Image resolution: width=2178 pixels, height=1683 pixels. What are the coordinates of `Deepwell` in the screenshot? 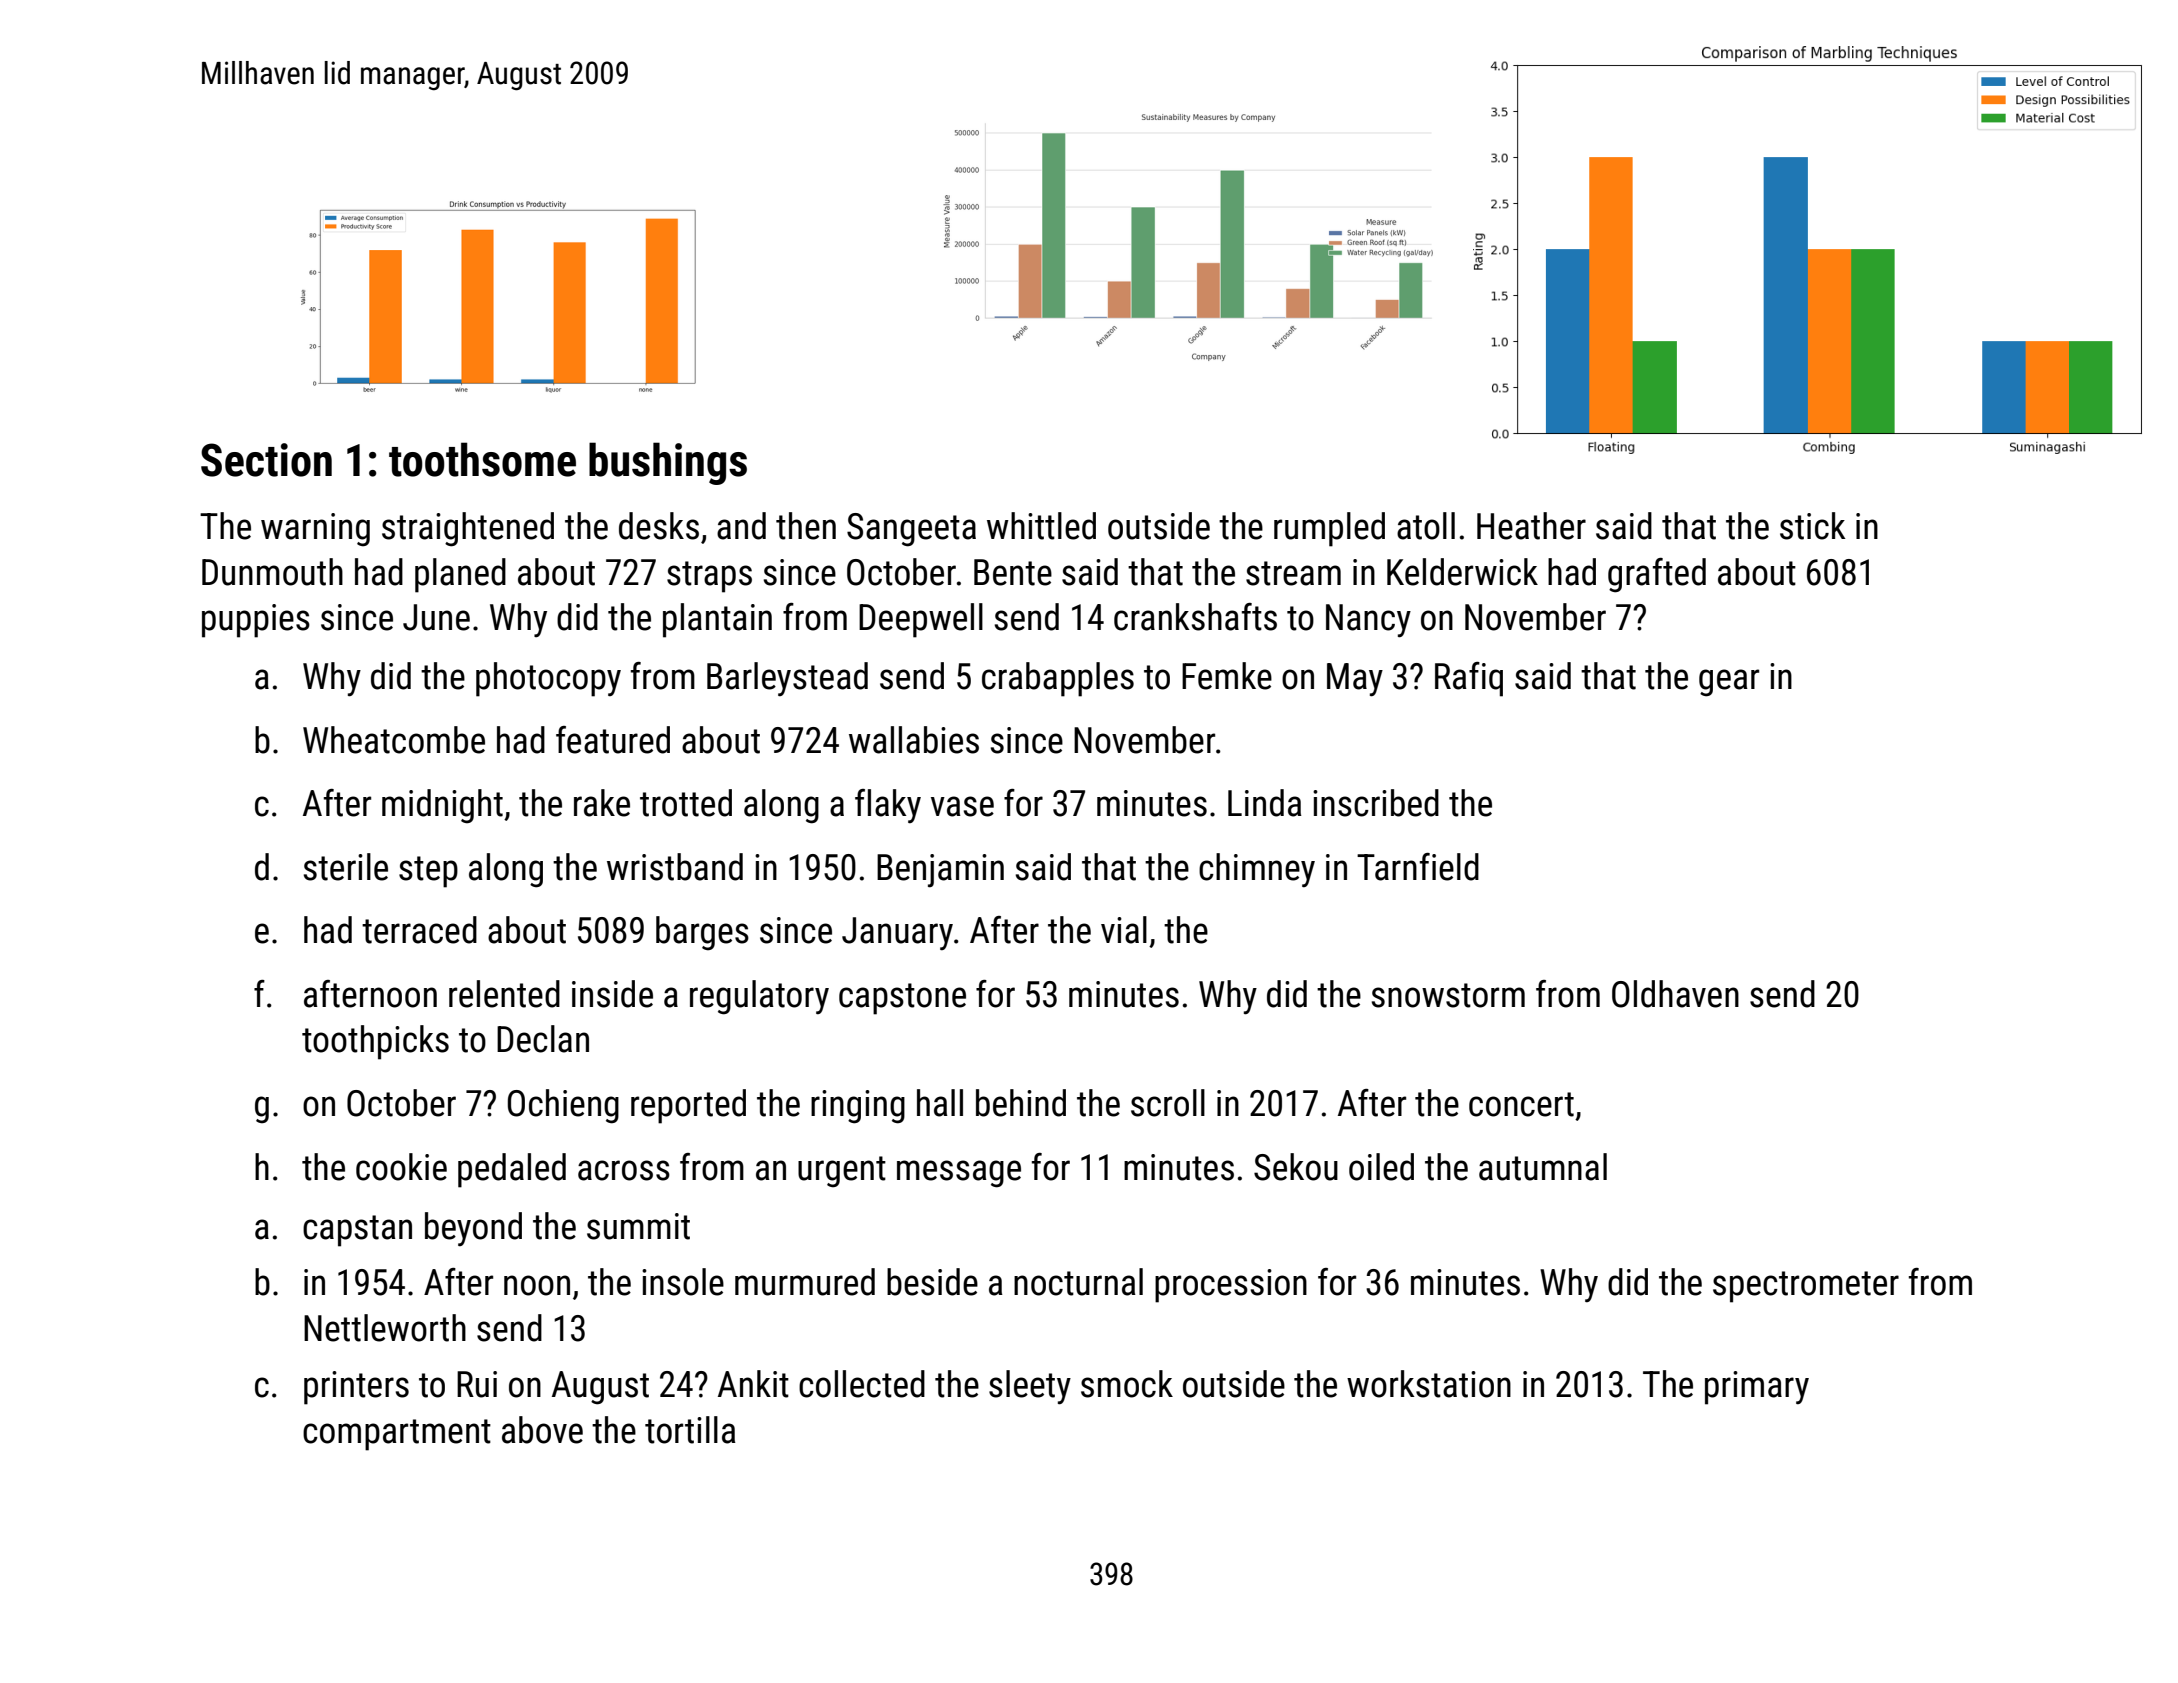 It's located at (921, 620).
